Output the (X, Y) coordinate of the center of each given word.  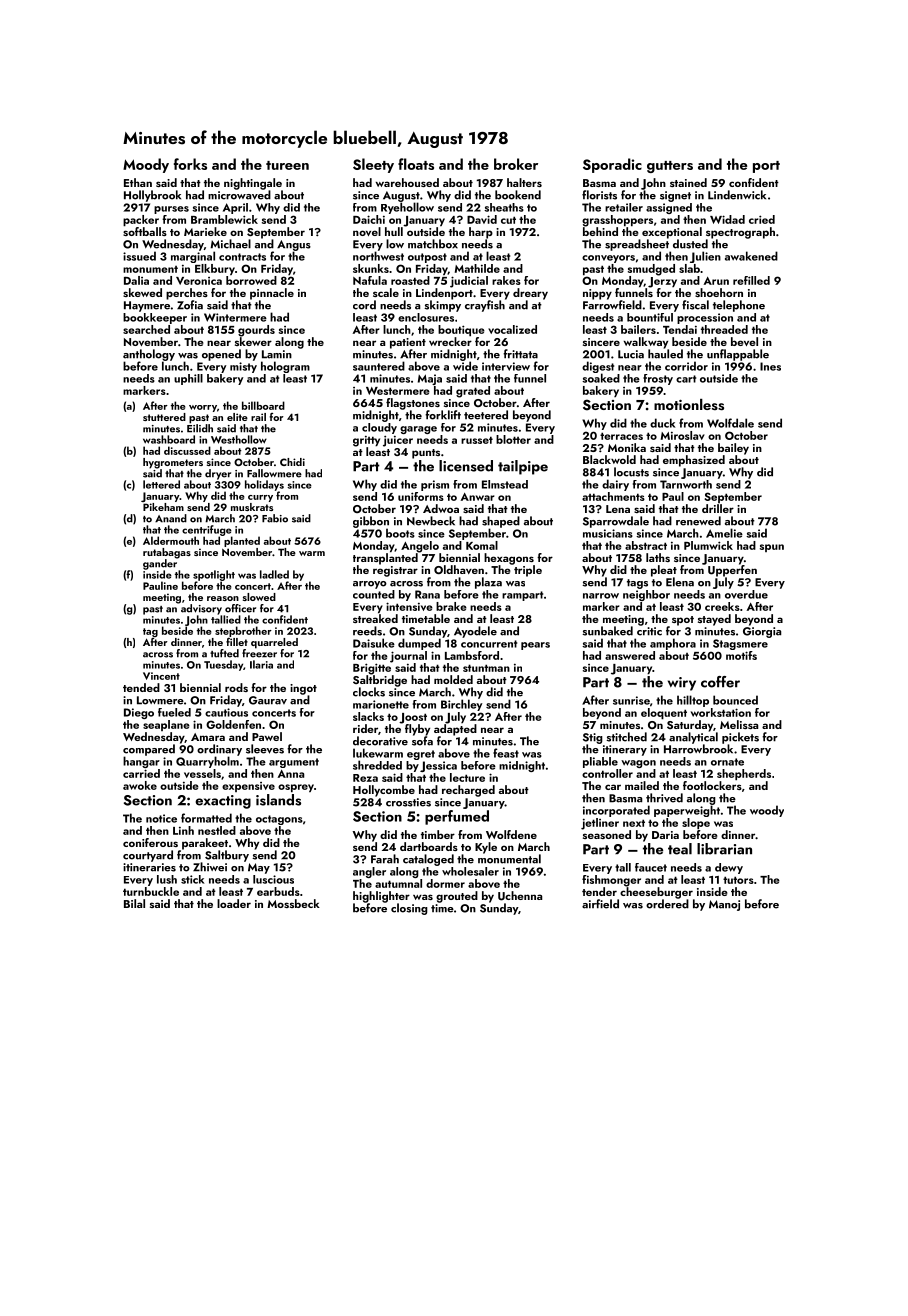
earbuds (278, 891)
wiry (682, 684)
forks (190, 164)
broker (516, 164)
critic (649, 631)
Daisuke (374, 643)
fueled (174, 712)
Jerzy (662, 282)
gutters (670, 167)
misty (243, 367)
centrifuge (207, 530)
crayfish (485, 306)
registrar (395, 571)
